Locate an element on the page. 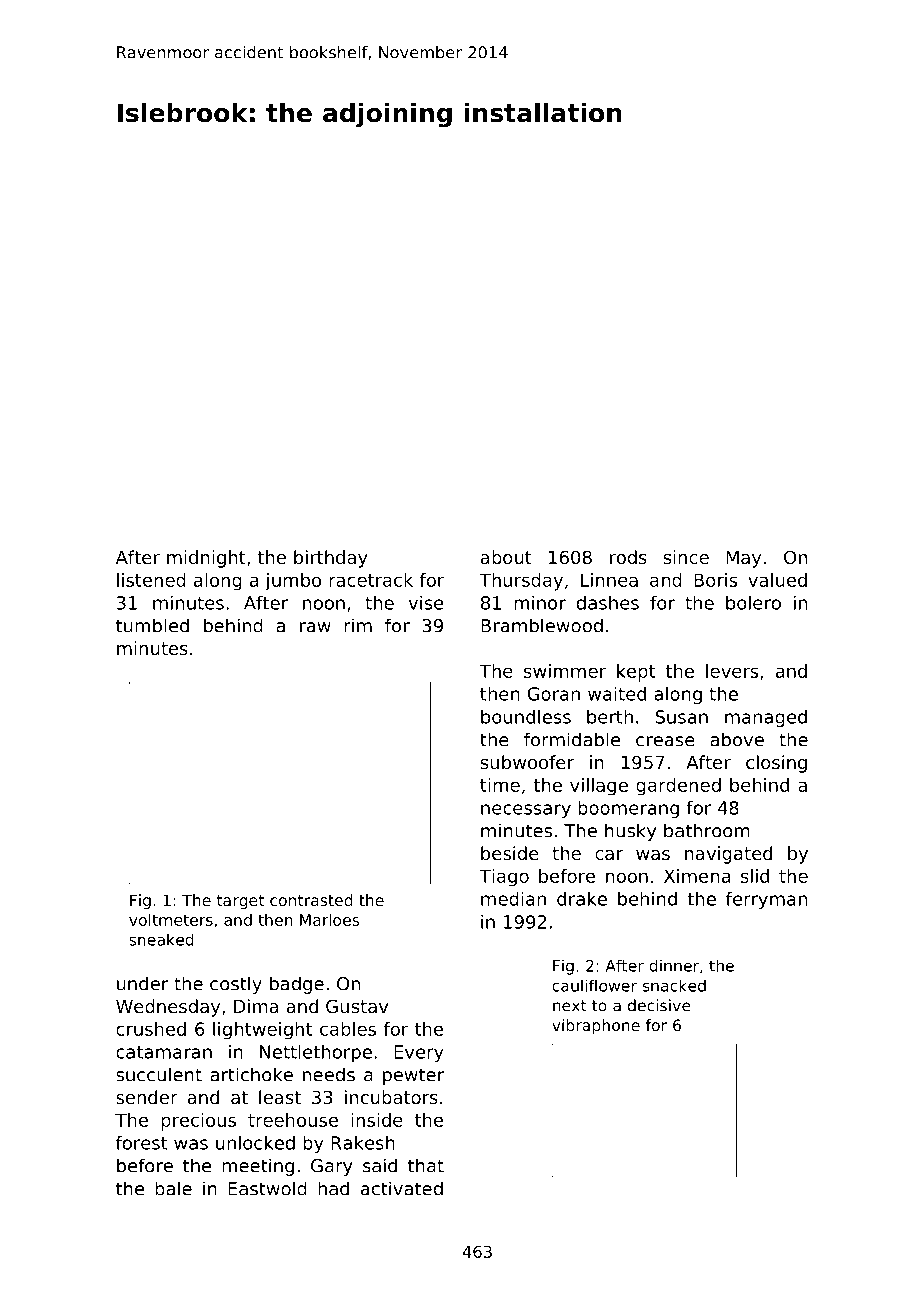 The width and height of the image is (924, 1314). least is located at coordinates (280, 1097).
